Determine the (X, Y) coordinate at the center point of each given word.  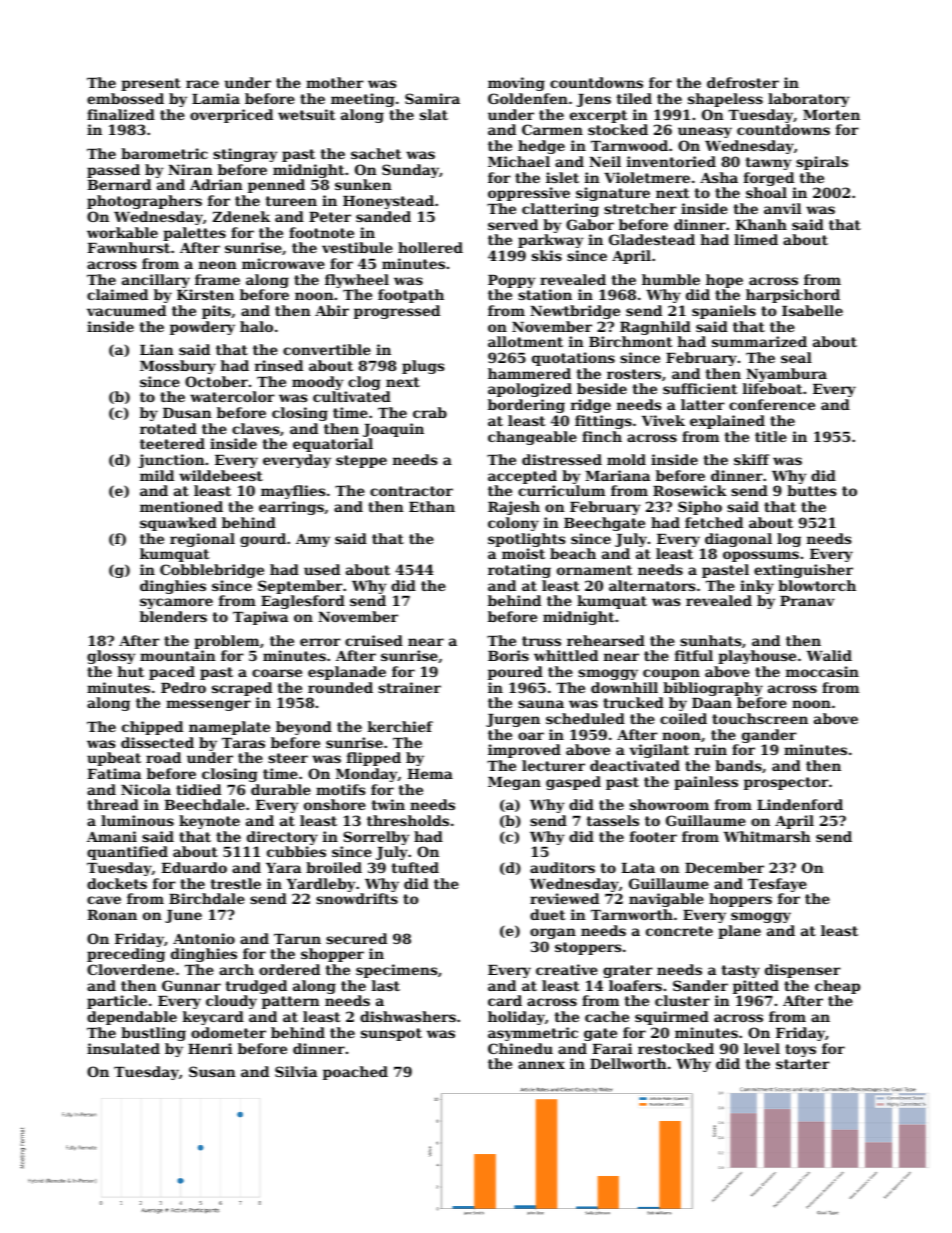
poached (355, 1073)
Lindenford (800, 804)
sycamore (176, 603)
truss (541, 641)
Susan (212, 1071)
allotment (525, 341)
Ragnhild (655, 328)
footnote (321, 232)
